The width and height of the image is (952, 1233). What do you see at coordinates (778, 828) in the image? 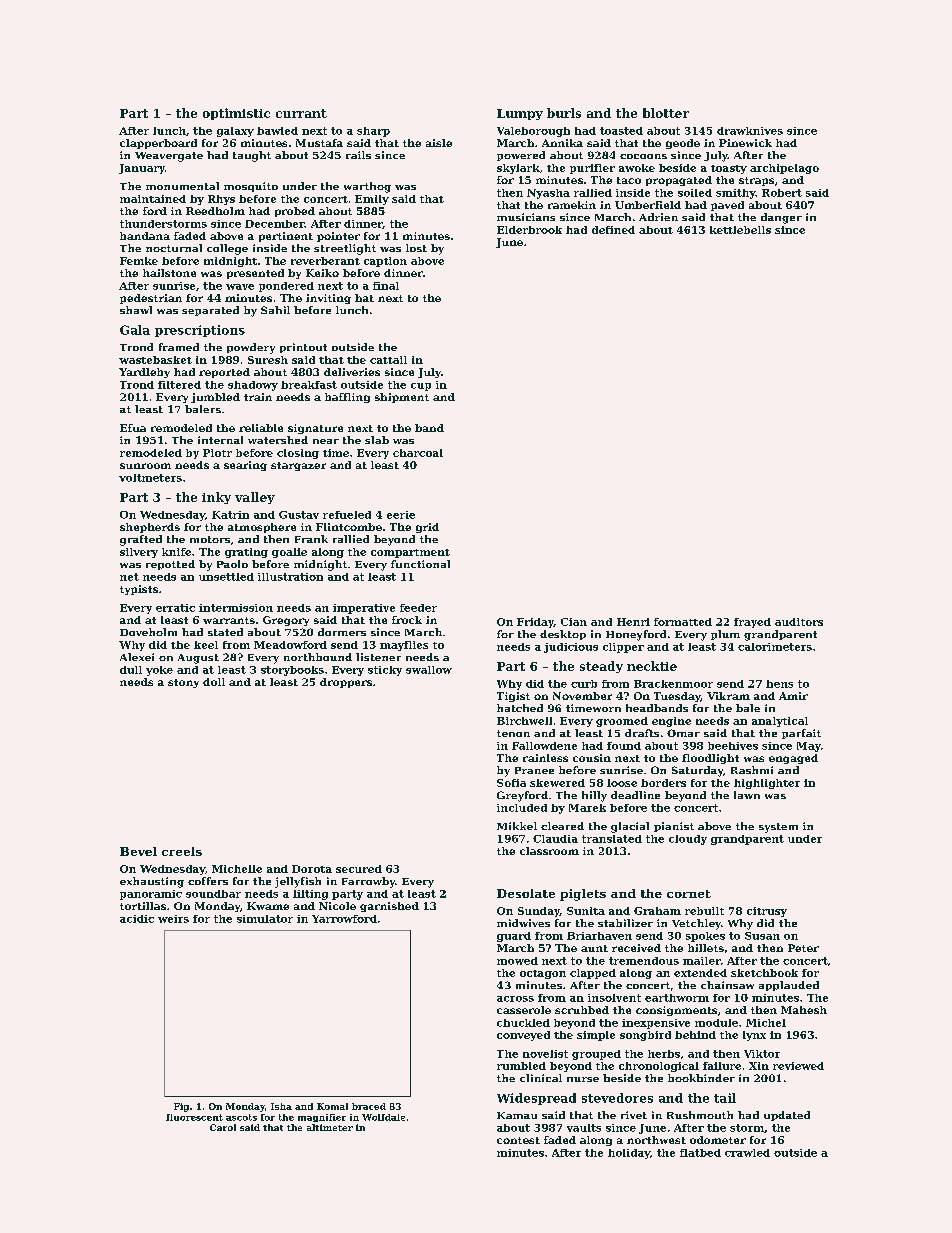
I see `system` at bounding box center [778, 828].
